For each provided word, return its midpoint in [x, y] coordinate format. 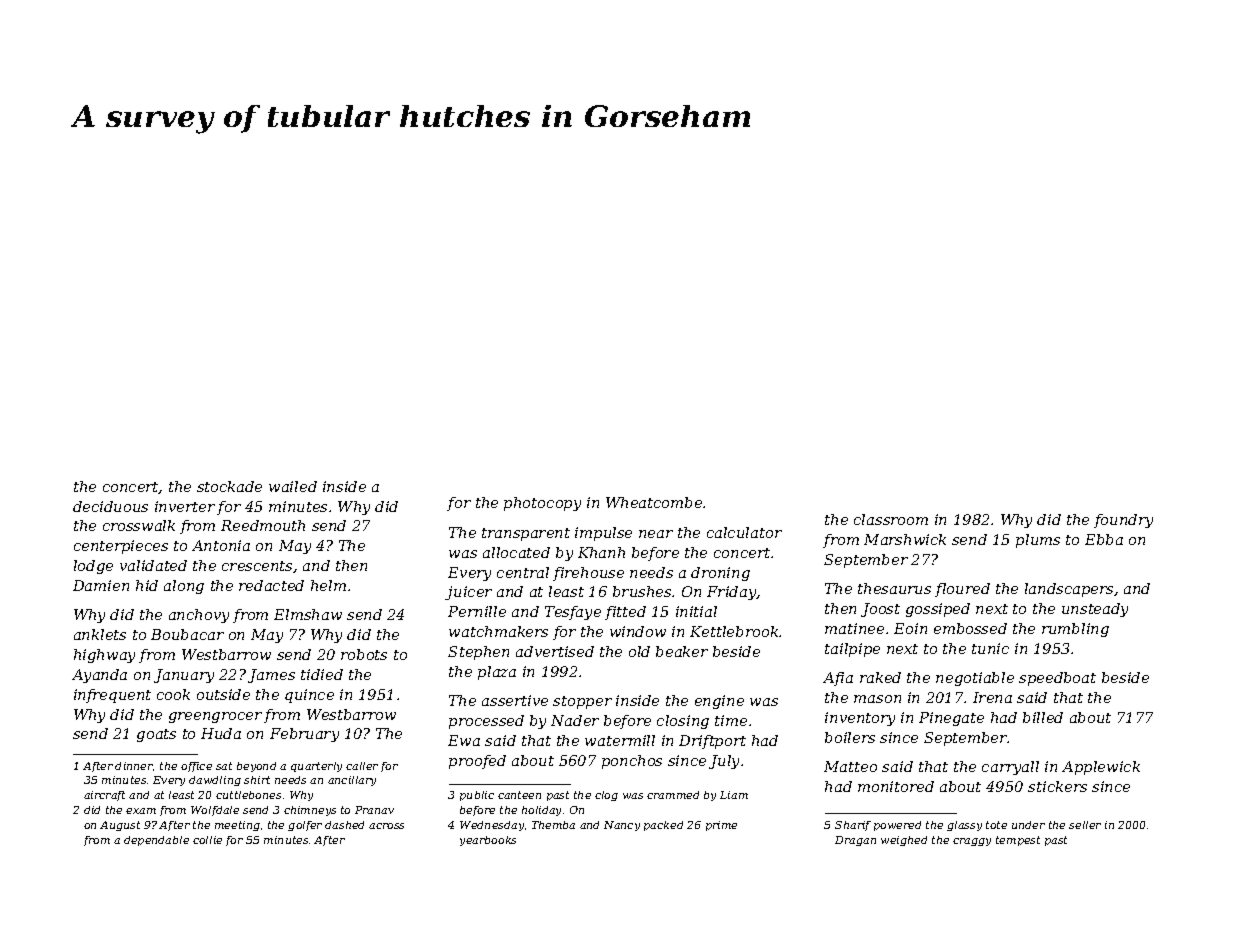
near [656, 534]
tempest [1018, 841]
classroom [891, 519]
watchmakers [498, 631]
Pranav [374, 810]
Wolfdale [215, 811]
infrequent [112, 696]
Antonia [221, 545]
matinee [854, 628]
